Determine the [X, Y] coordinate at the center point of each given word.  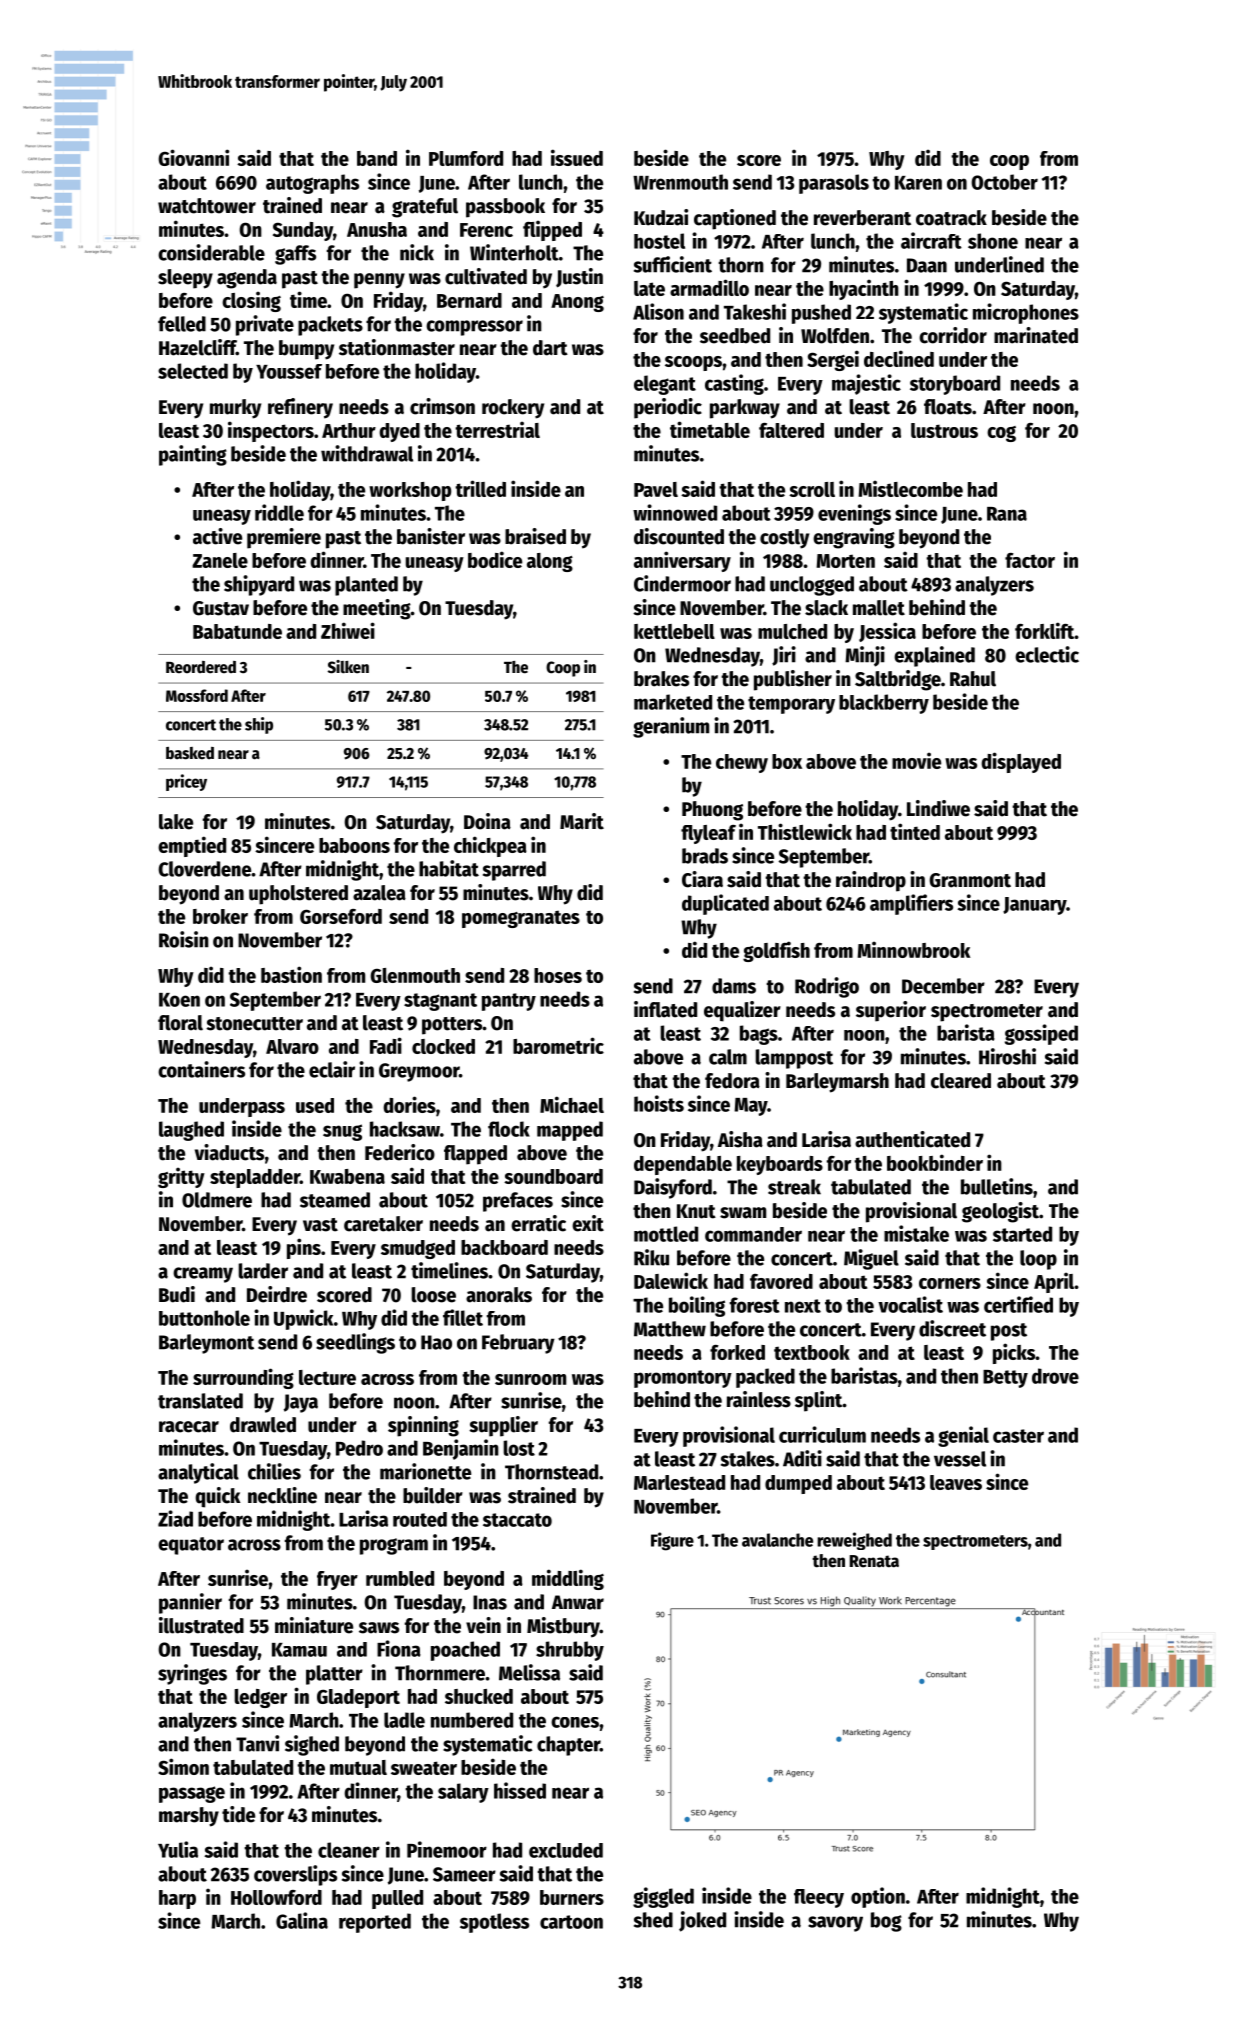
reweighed [854, 1541]
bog [886, 1922]
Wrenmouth [680, 182]
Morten [845, 561]
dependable [683, 1165]
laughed [191, 1131]
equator [191, 1546]
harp [177, 1899]
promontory [683, 1379]
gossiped [1041, 1034]
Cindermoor [682, 583]
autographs [312, 184]
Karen [918, 183]
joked [702, 1921]
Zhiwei [348, 630]
